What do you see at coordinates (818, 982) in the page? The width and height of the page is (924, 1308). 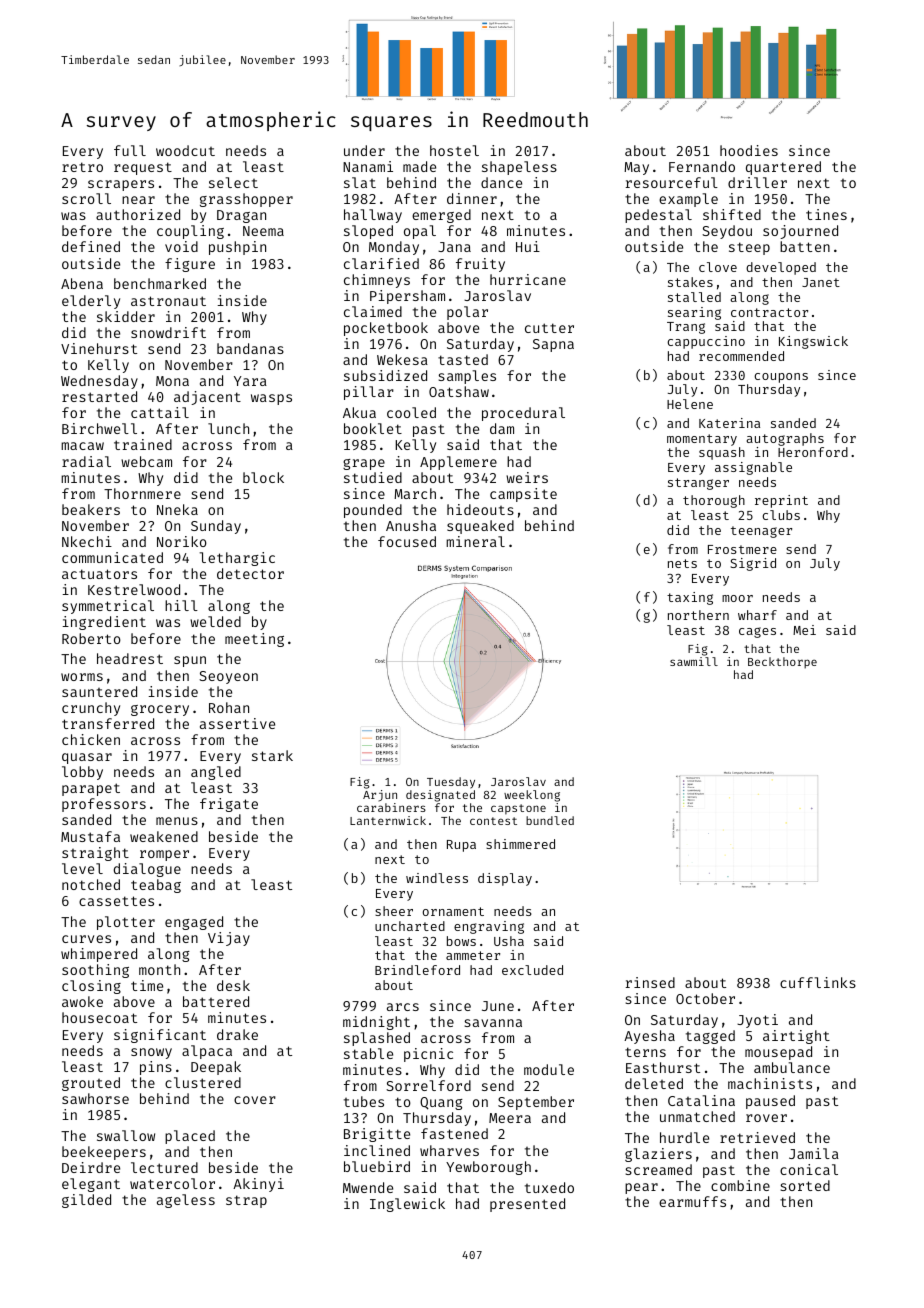 I see `cufflinks` at bounding box center [818, 982].
